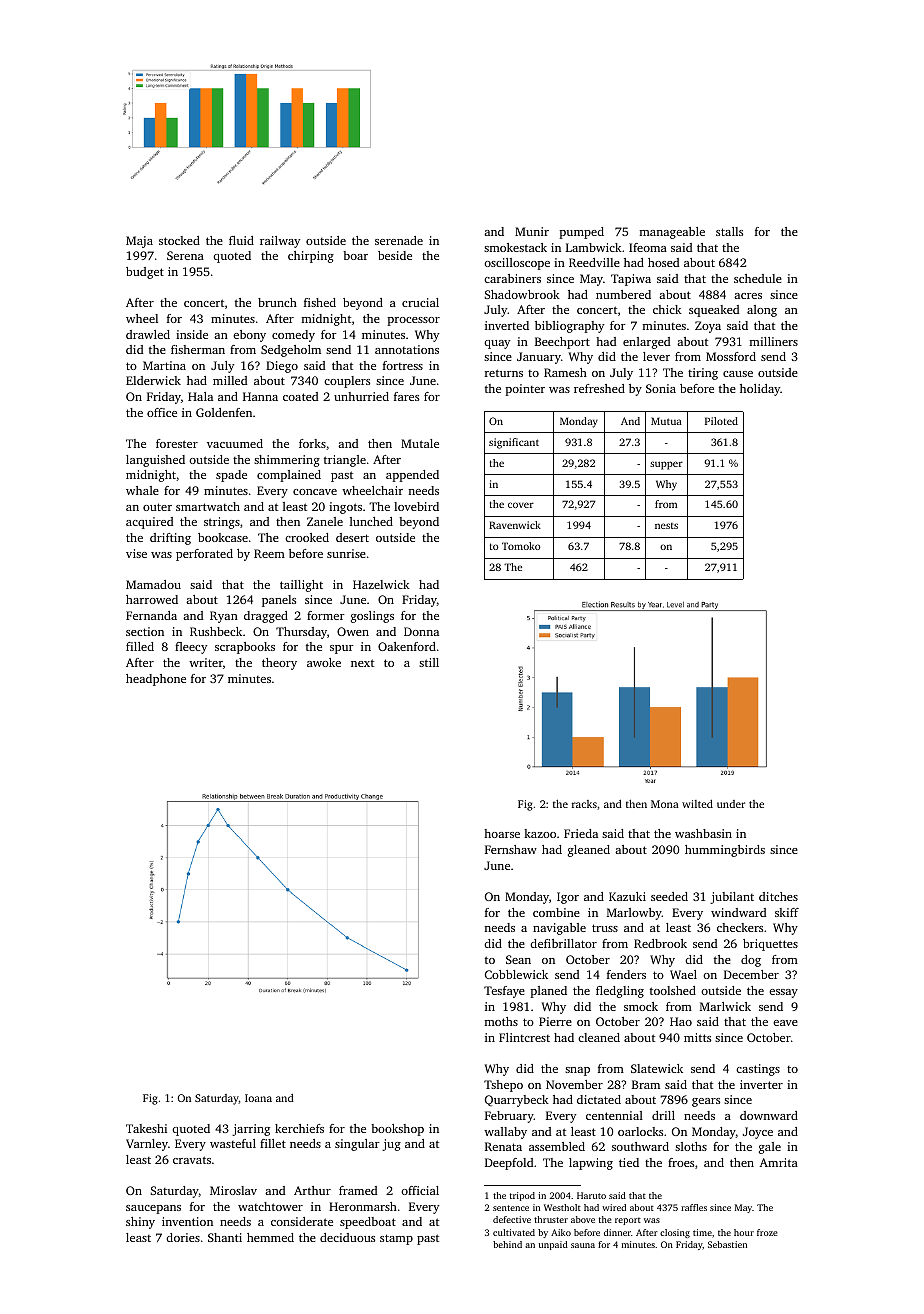 This screenshot has width=924, height=1314. I want to click on under, so click(731, 804).
